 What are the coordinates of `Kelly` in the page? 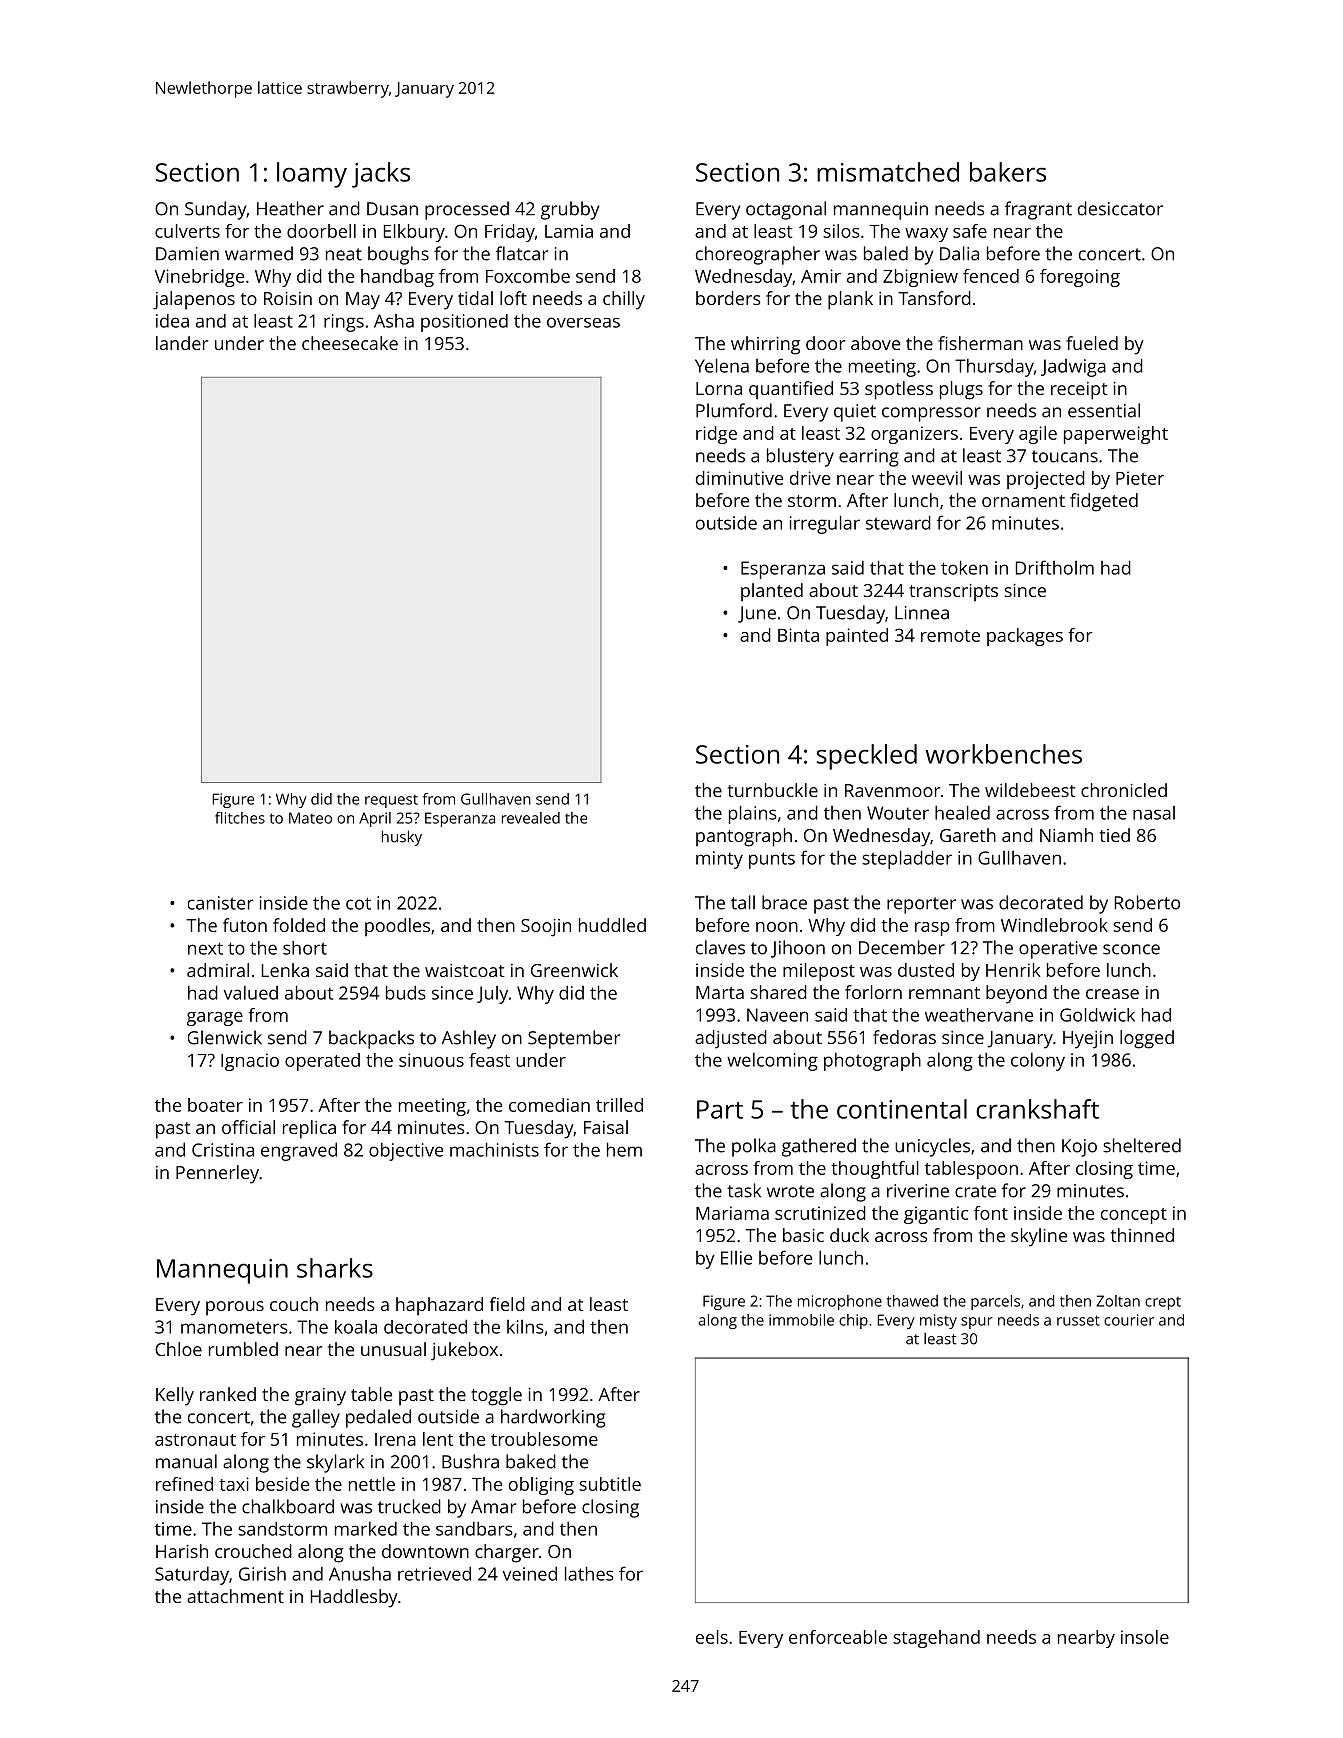 It's located at (175, 1396).
